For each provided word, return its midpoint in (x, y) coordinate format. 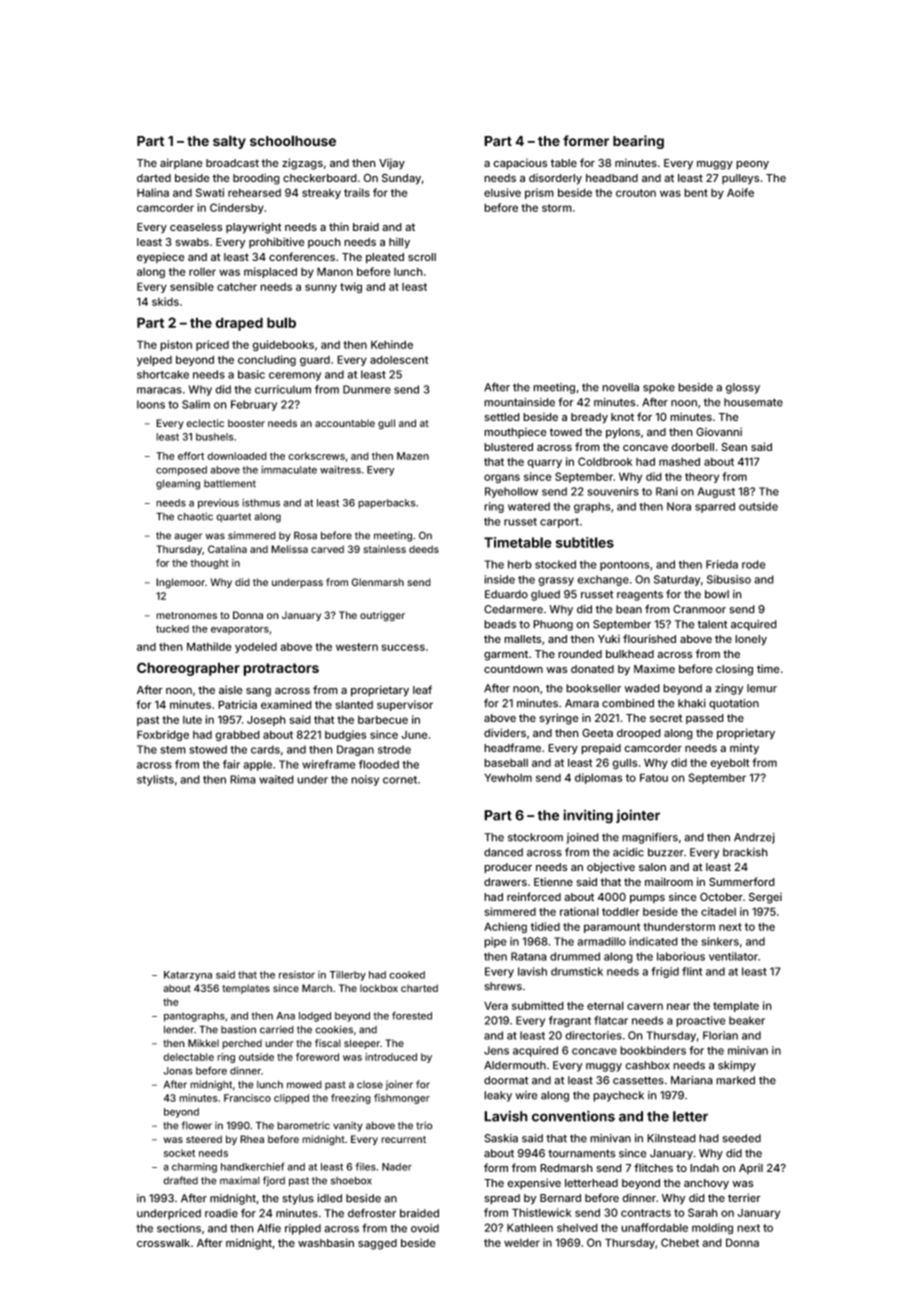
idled (329, 1198)
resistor (297, 975)
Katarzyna (188, 976)
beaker (747, 1020)
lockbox (379, 988)
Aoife (740, 192)
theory (702, 478)
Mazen (413, 456)
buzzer (666, 852)
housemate (753, 402)
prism (539, 193)
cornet (400, 780)
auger (188, 537)
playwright (254, 228)
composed (181, 471)
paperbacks (386, 504)
